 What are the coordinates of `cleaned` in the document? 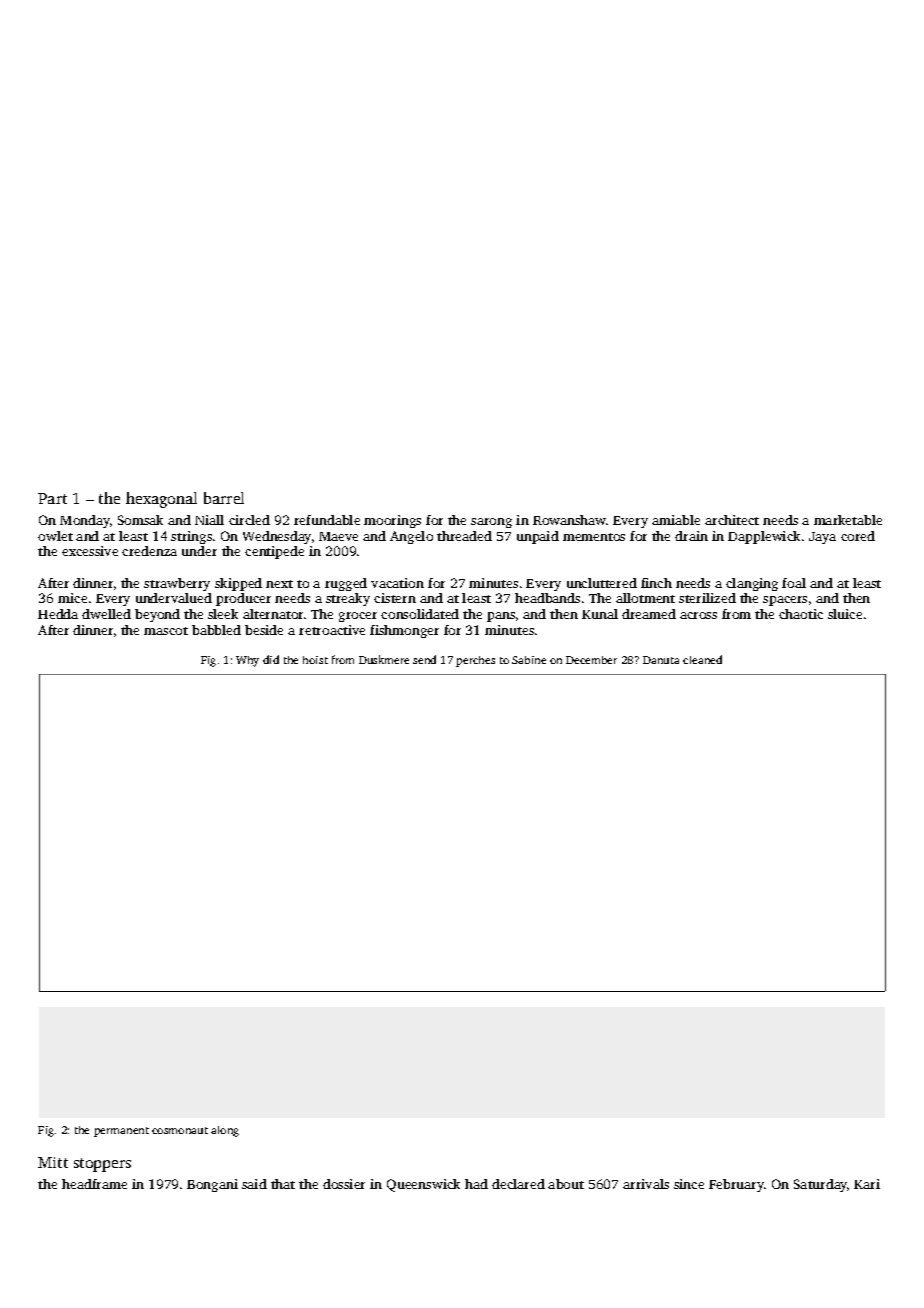 It's located at (702, 659).
